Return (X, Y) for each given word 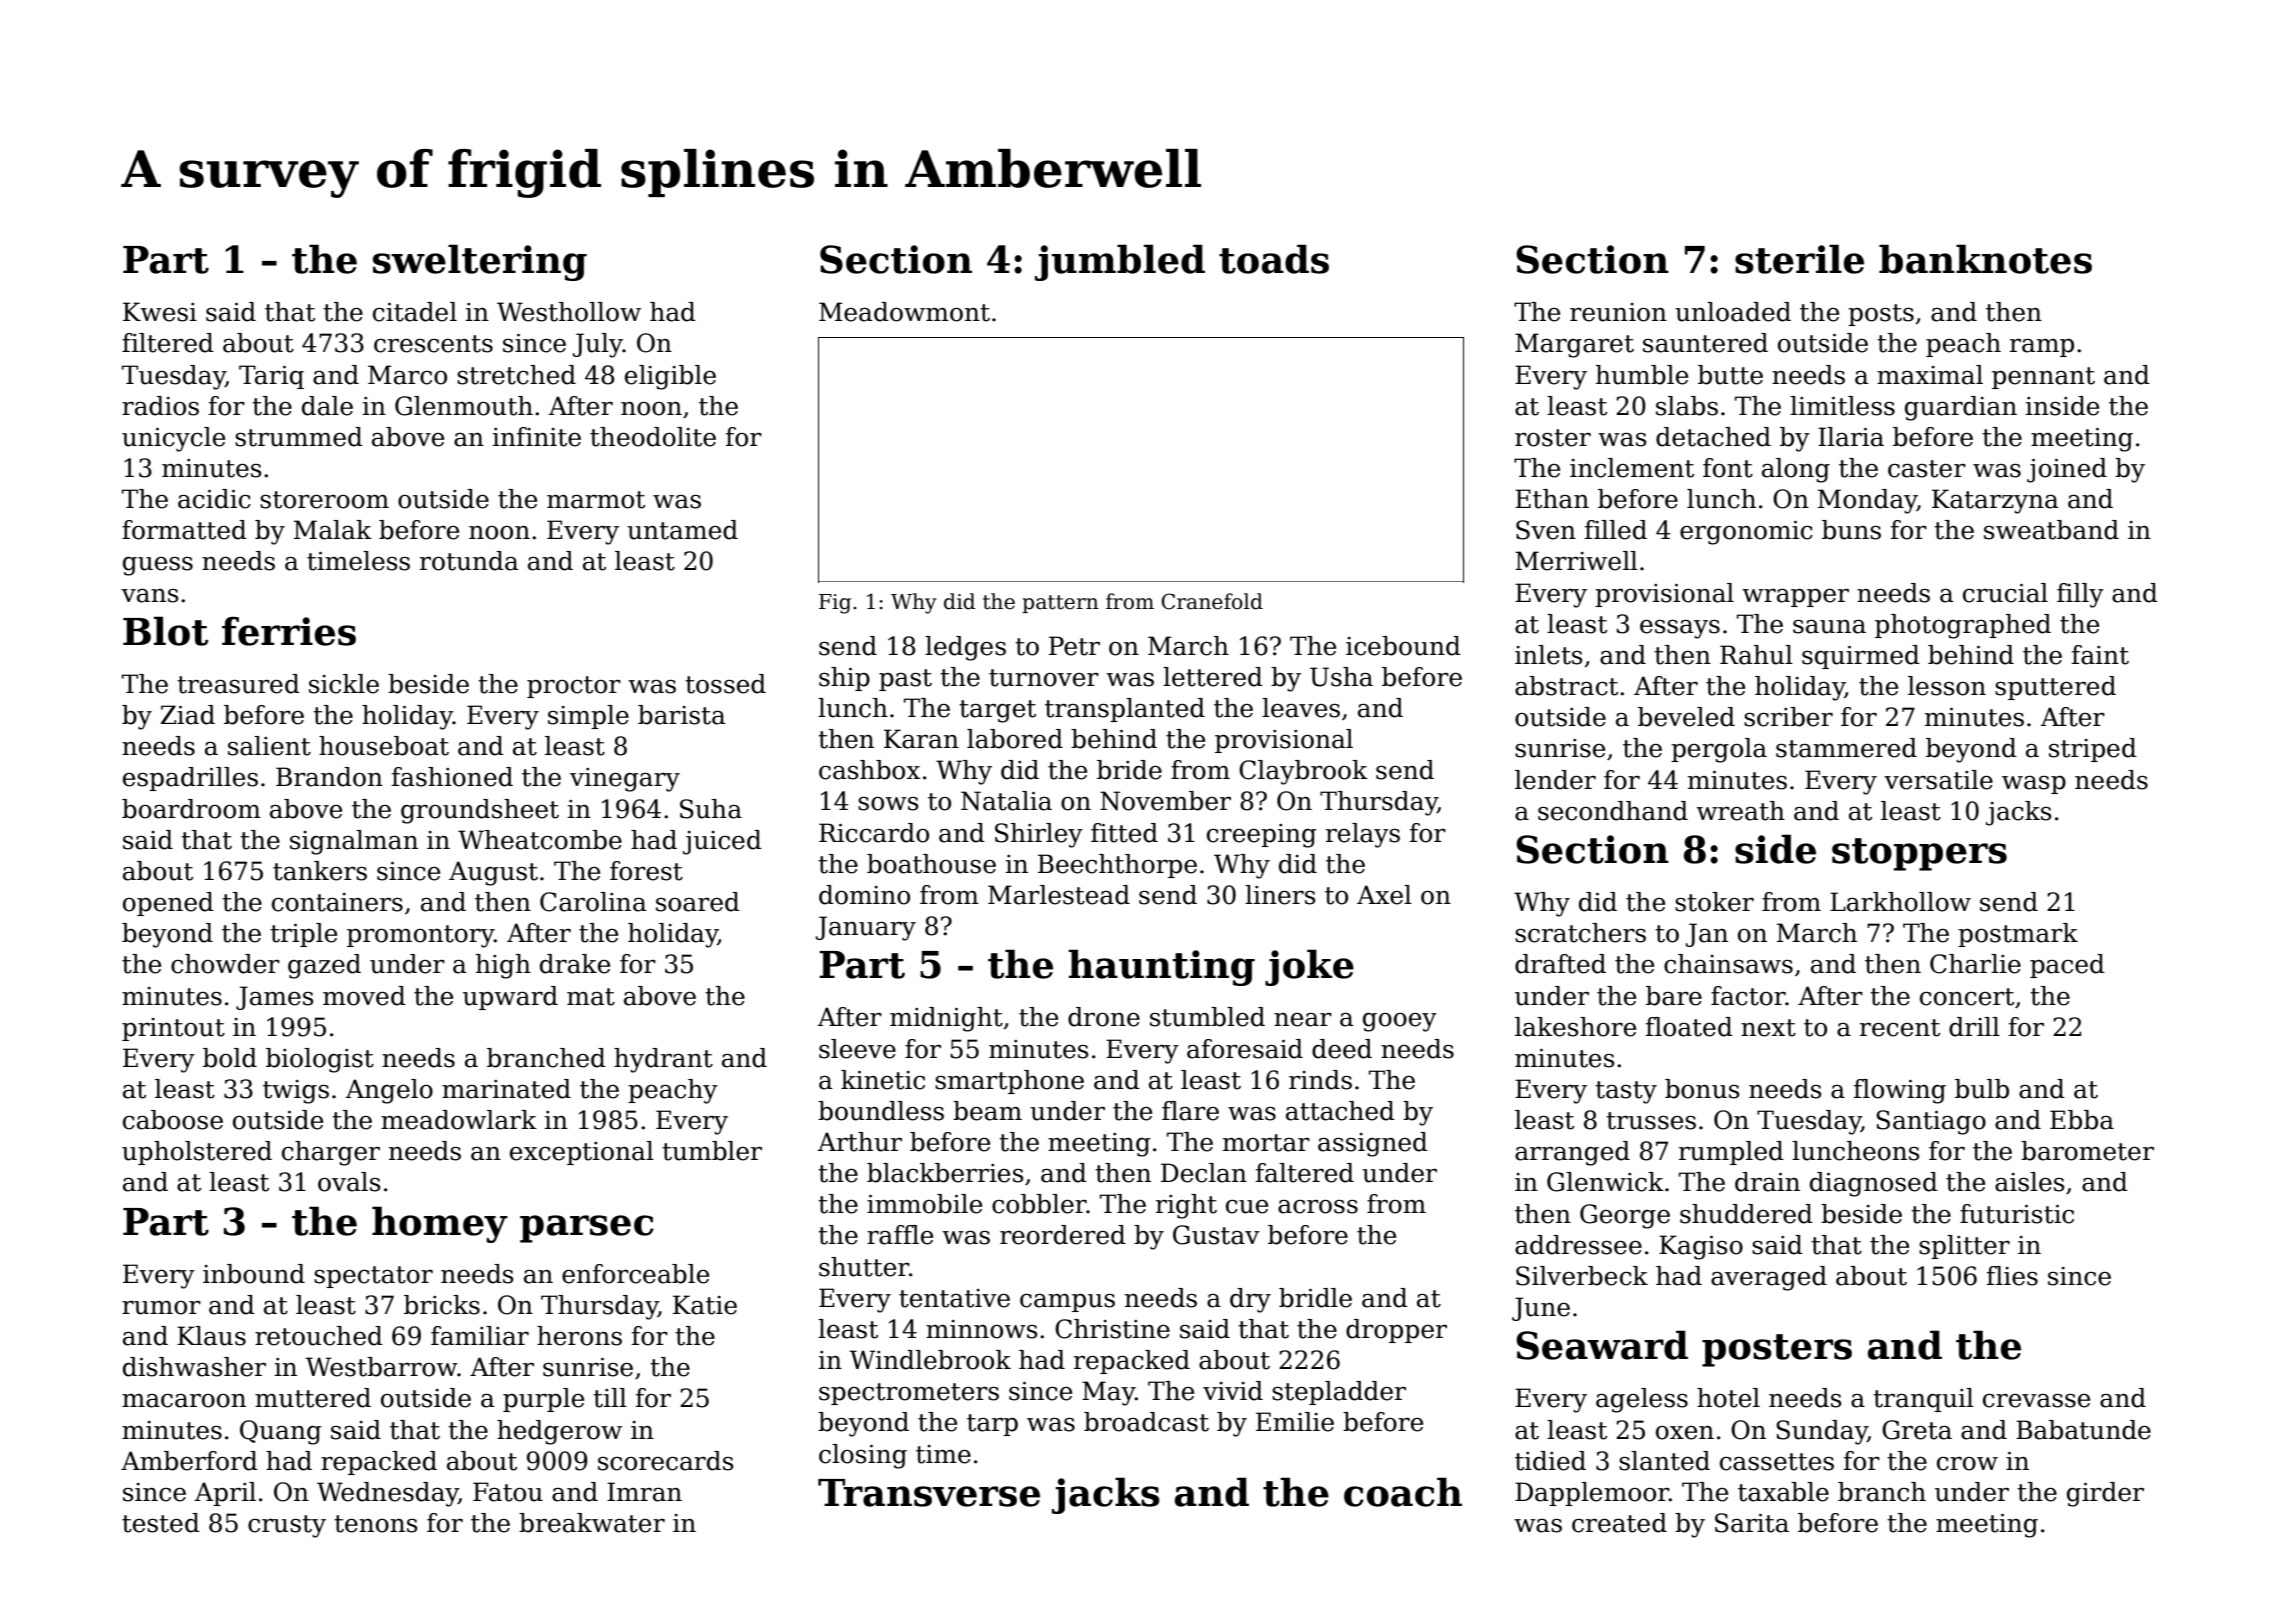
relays (1363, 835)
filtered (168, 343)
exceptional (582, 1153)
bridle (1315, 1298)
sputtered (2055, 688)
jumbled (1120, 262)
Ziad (187, 715)
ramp (2042, 348)
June (1541, 1309)
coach (1403, 1492)
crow (1967, 1464)
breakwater (592, 1523)
